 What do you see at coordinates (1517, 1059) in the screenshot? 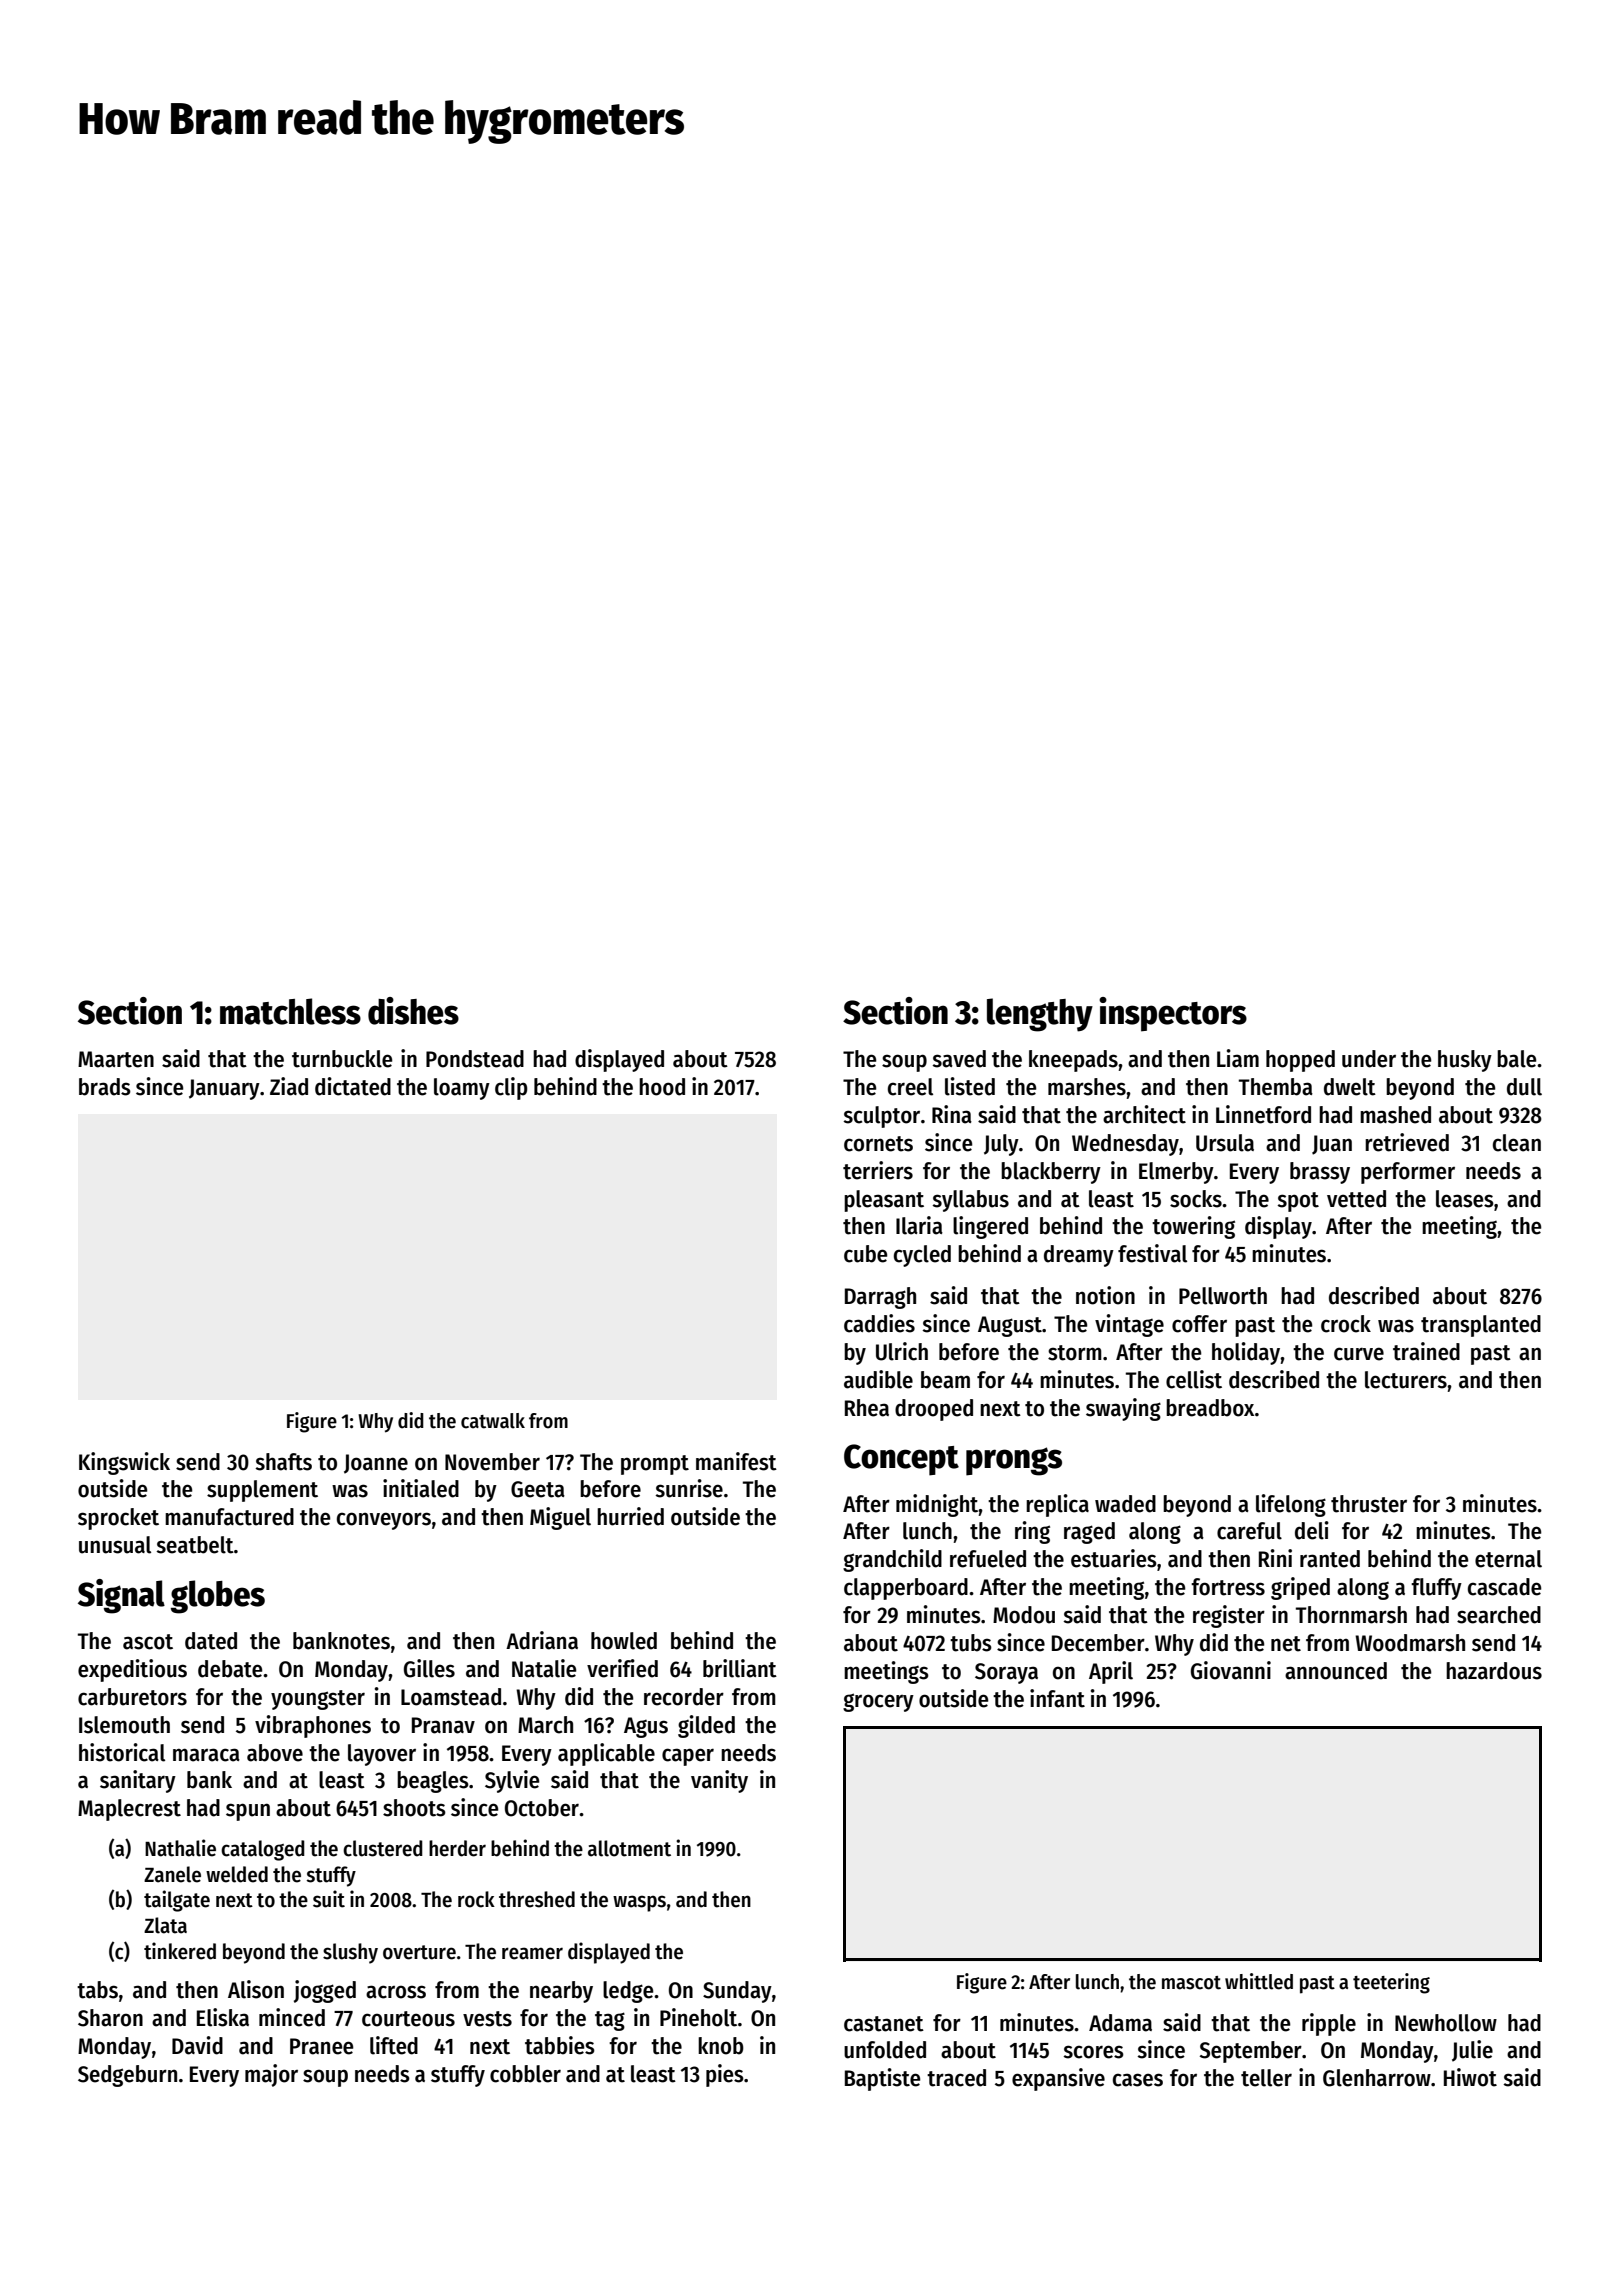
I see `bale` at bounding box center [1517, 1059].
